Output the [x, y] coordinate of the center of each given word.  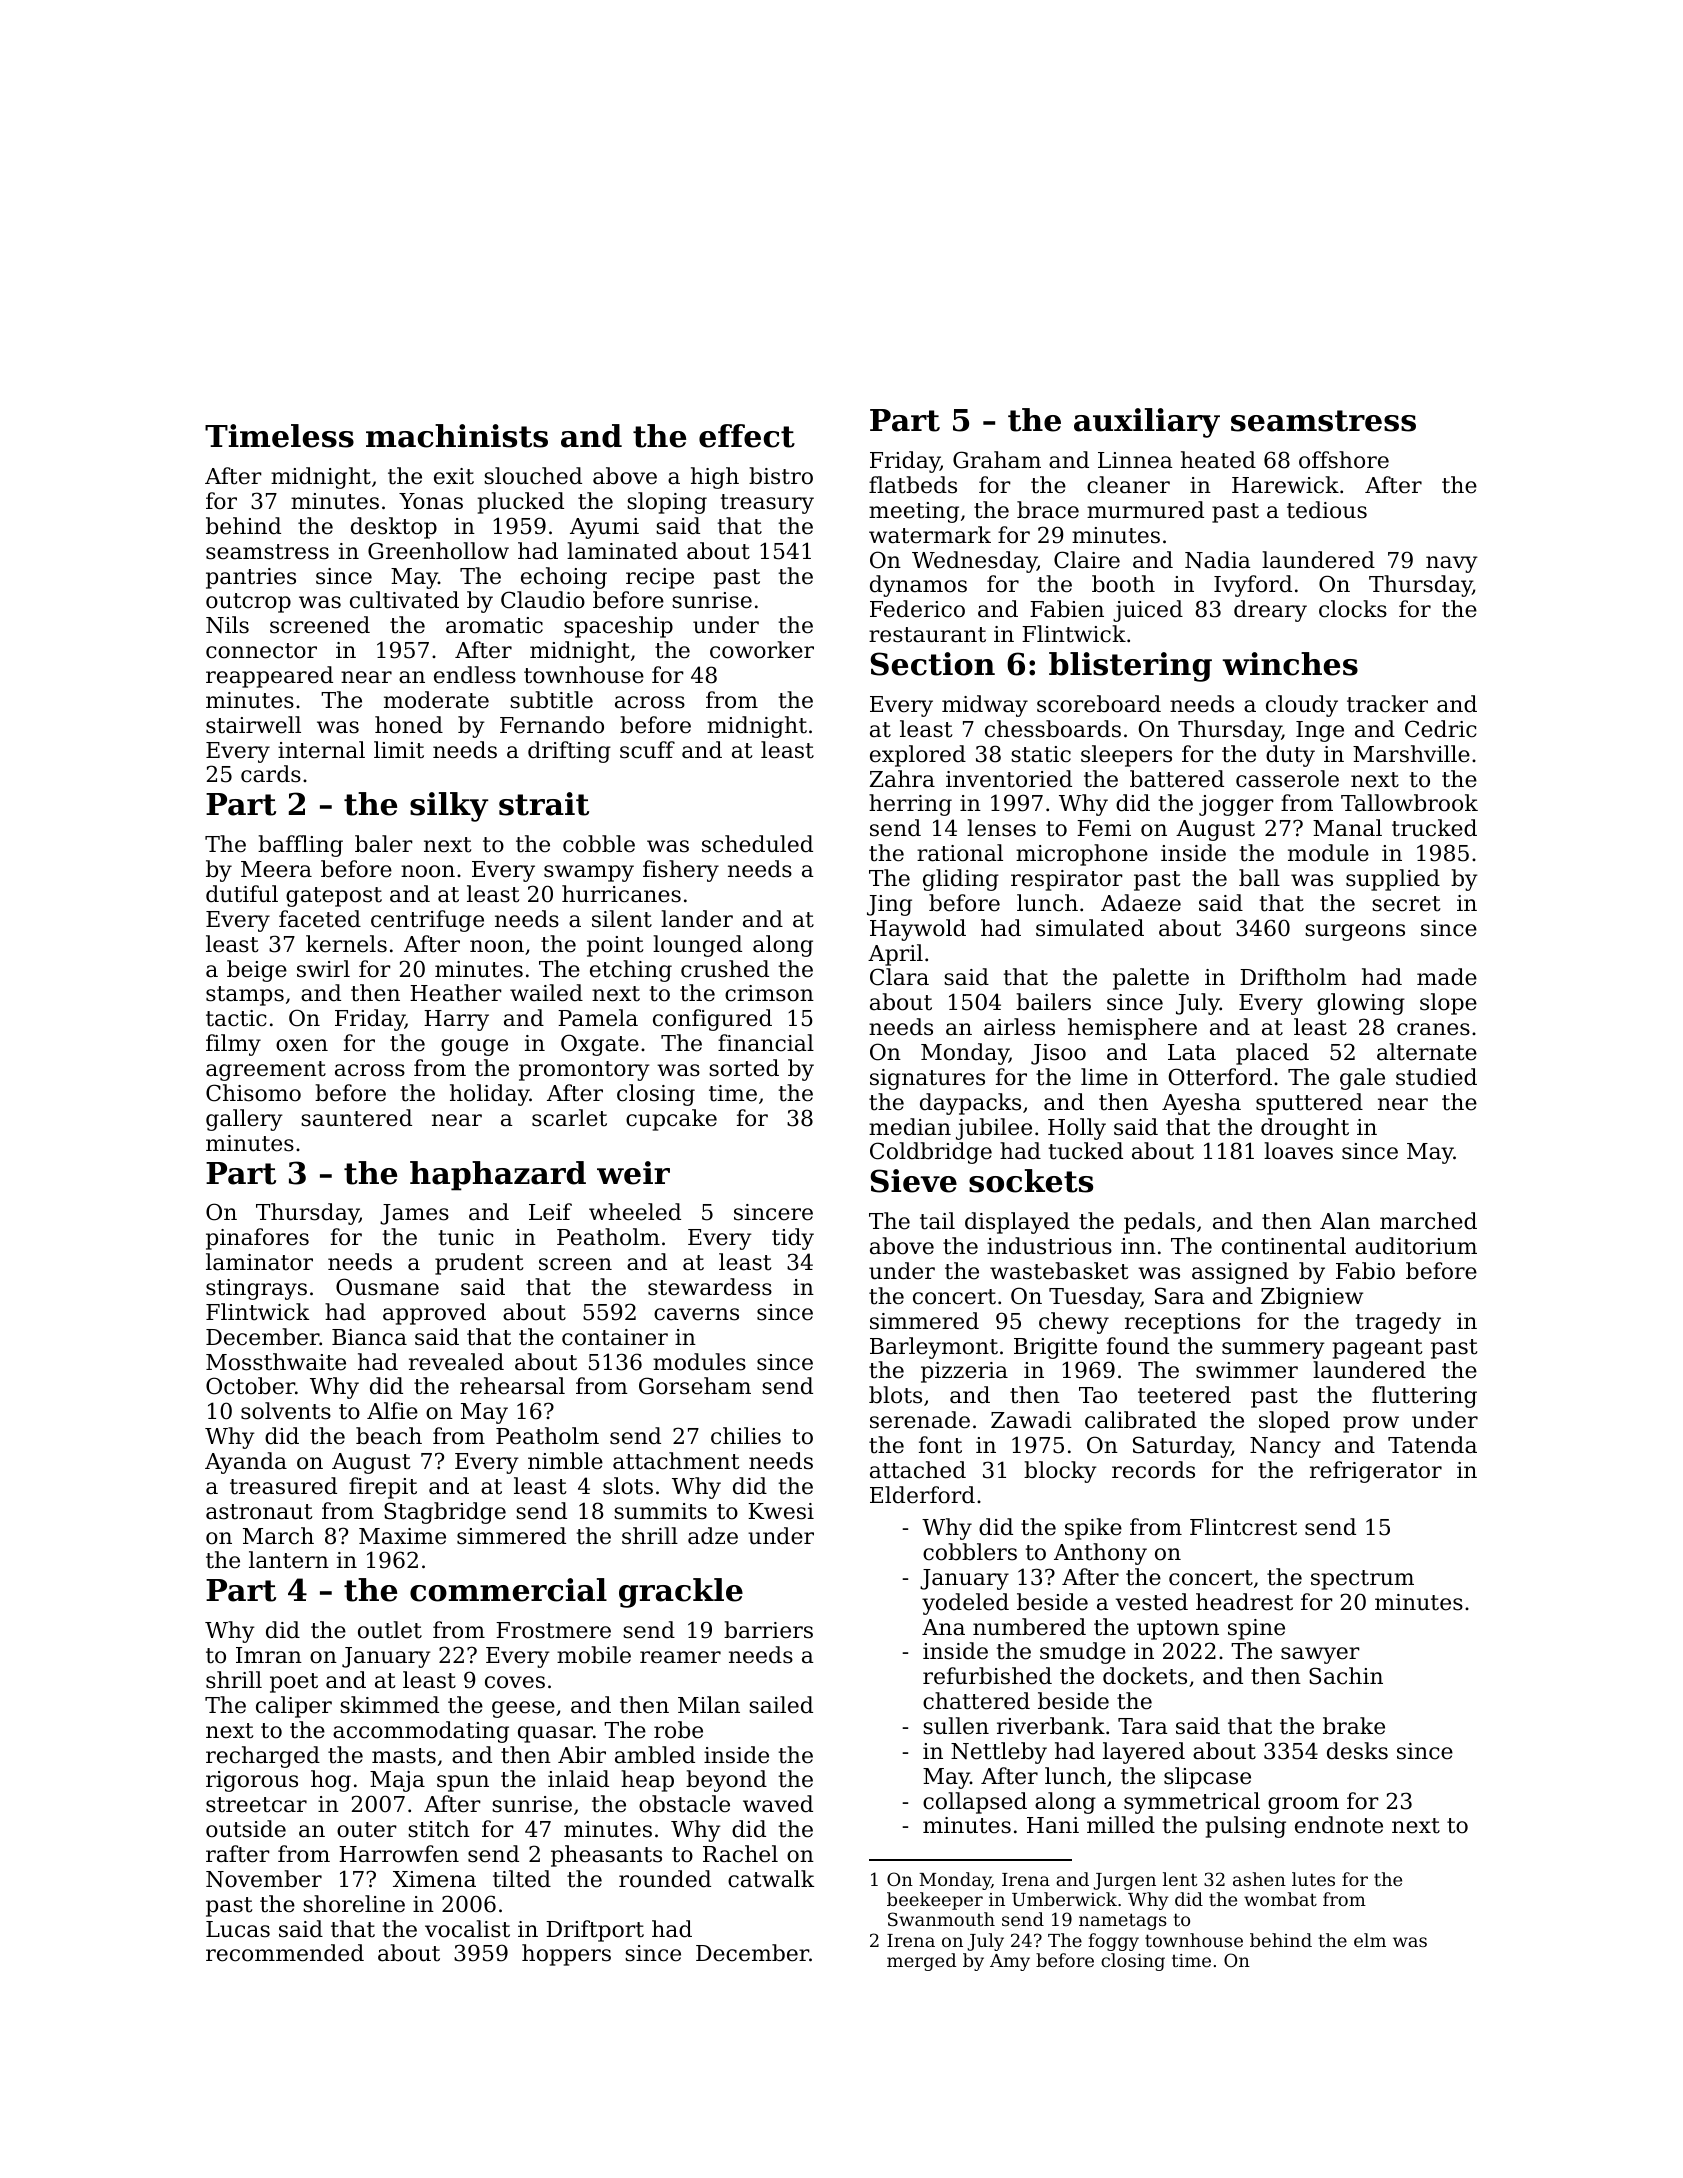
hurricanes [621, 894]
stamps [245, 996]
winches [1290, 664]
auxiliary [1147, 423]
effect [747, 436]
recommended [285, 1953]
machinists [457, 436]
